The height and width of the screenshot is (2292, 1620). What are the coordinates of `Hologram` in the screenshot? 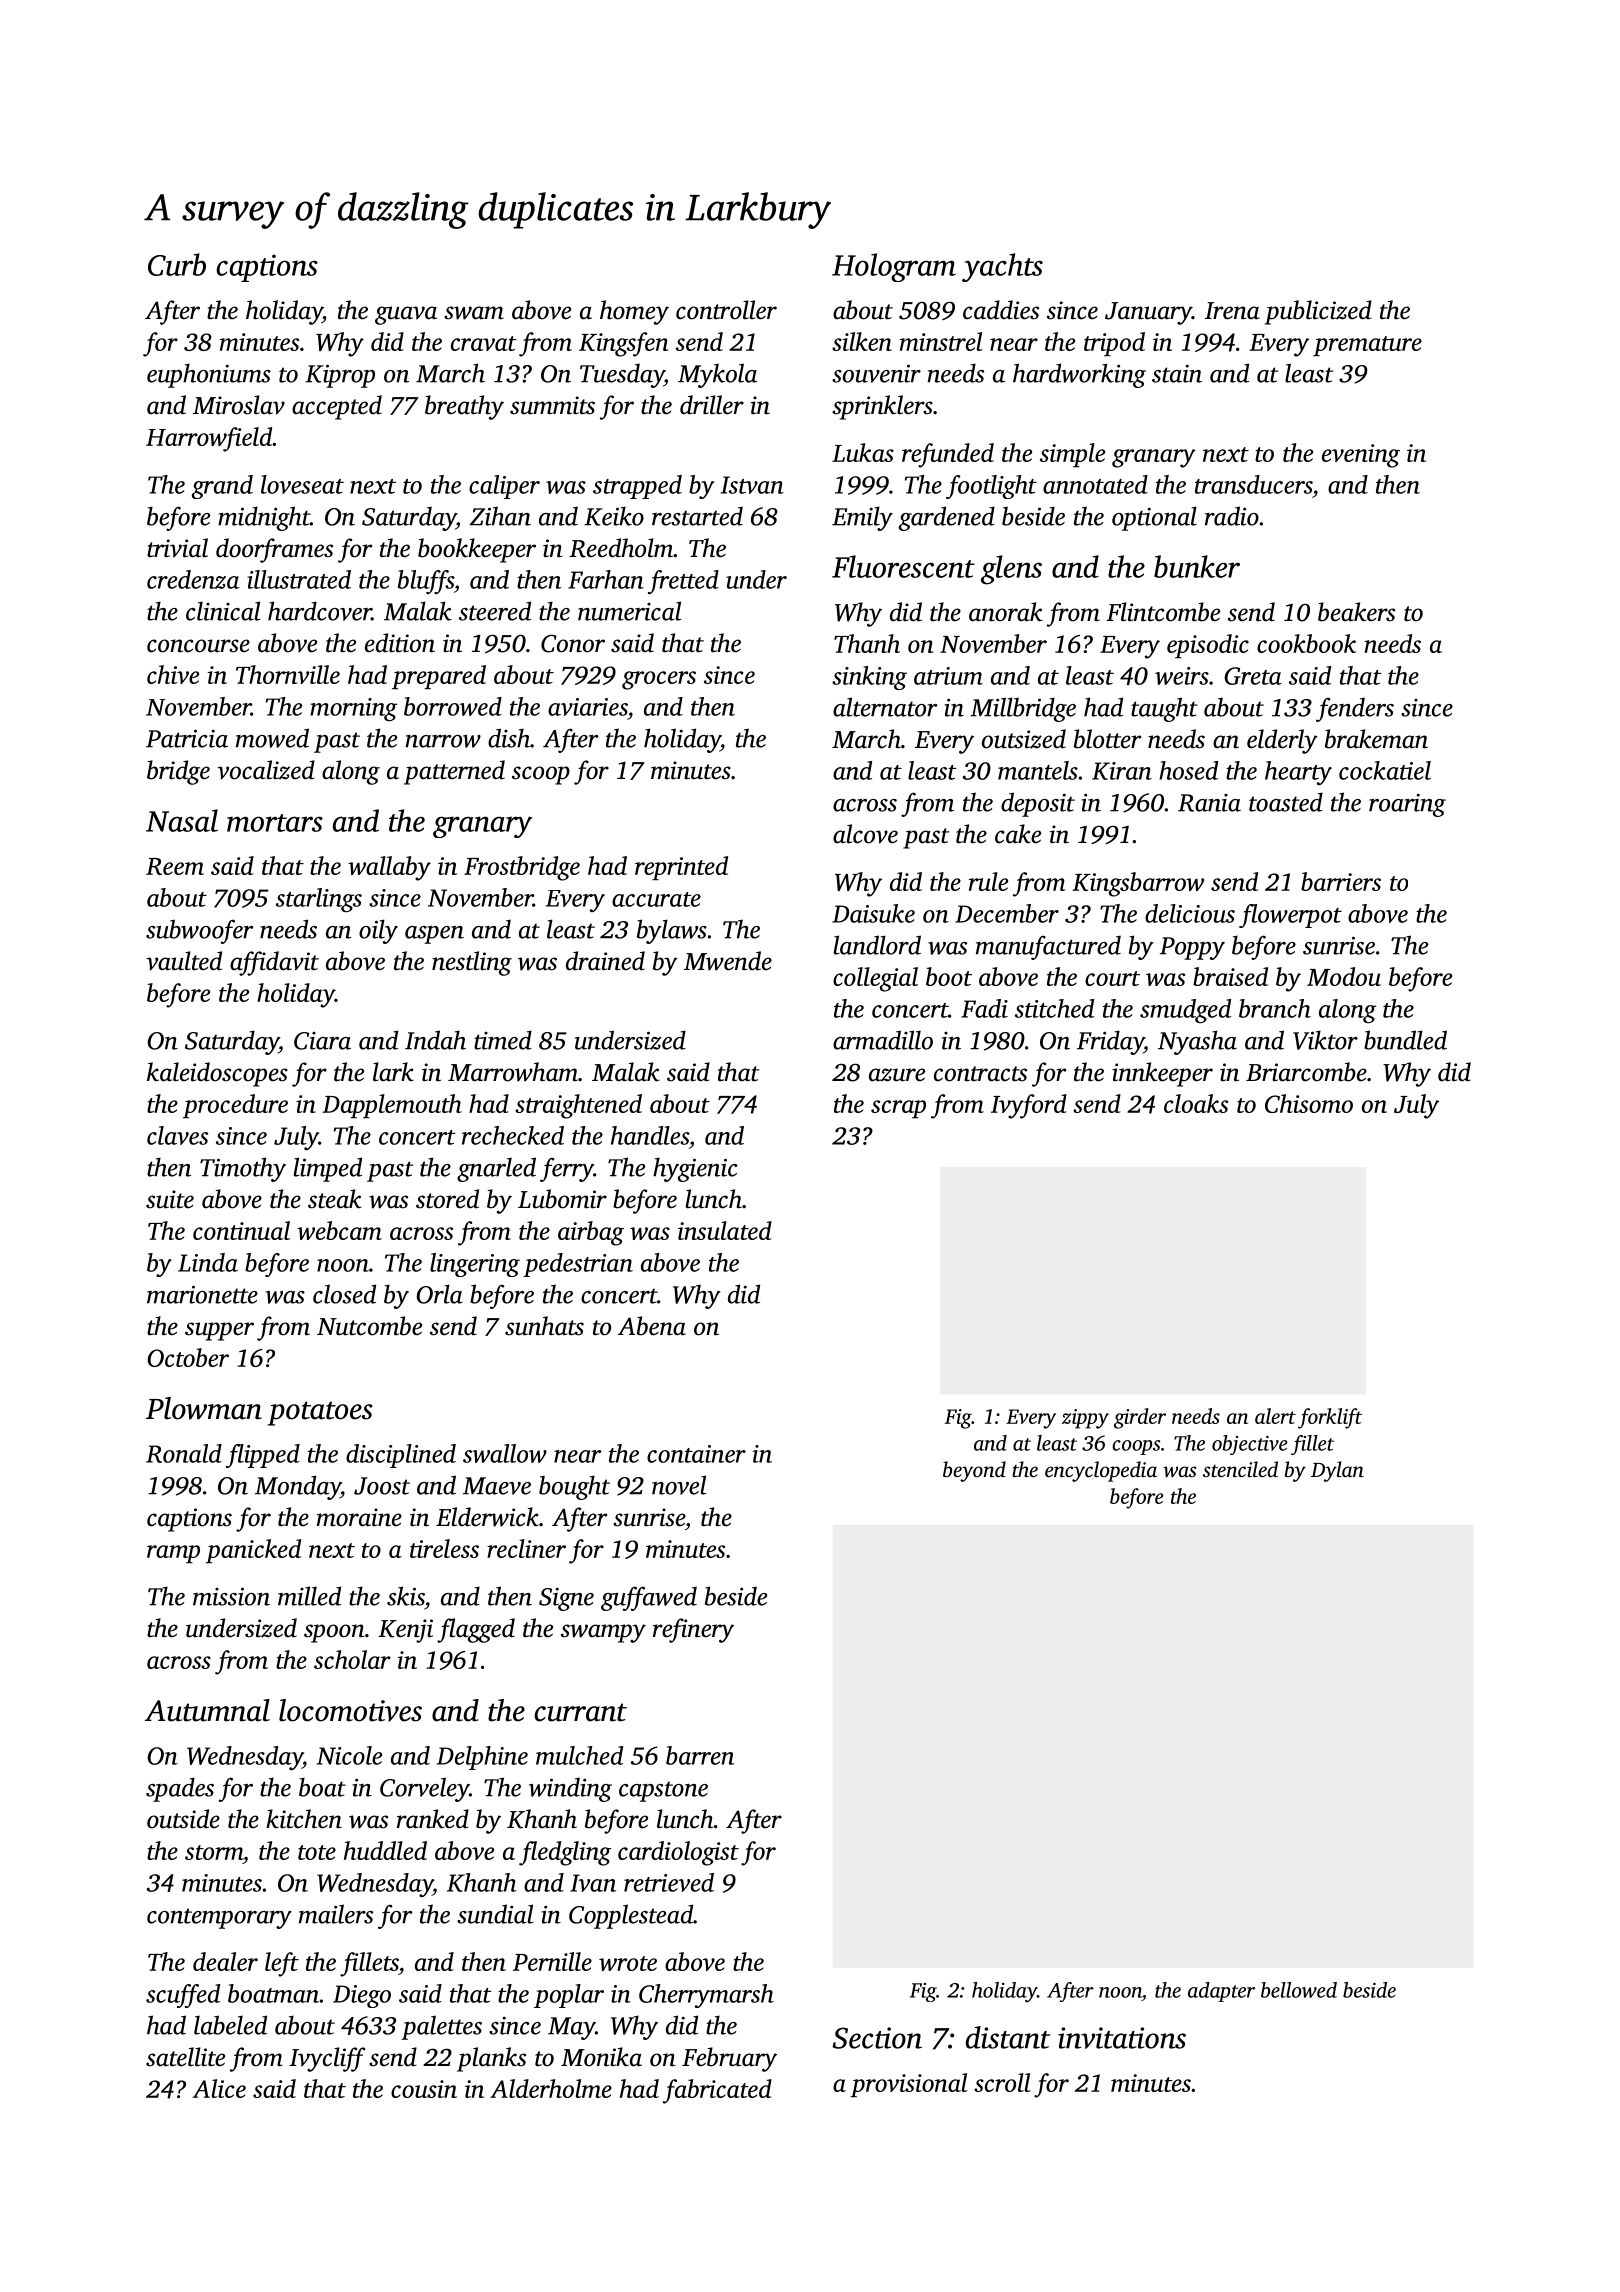 It's located at (894, 267).
